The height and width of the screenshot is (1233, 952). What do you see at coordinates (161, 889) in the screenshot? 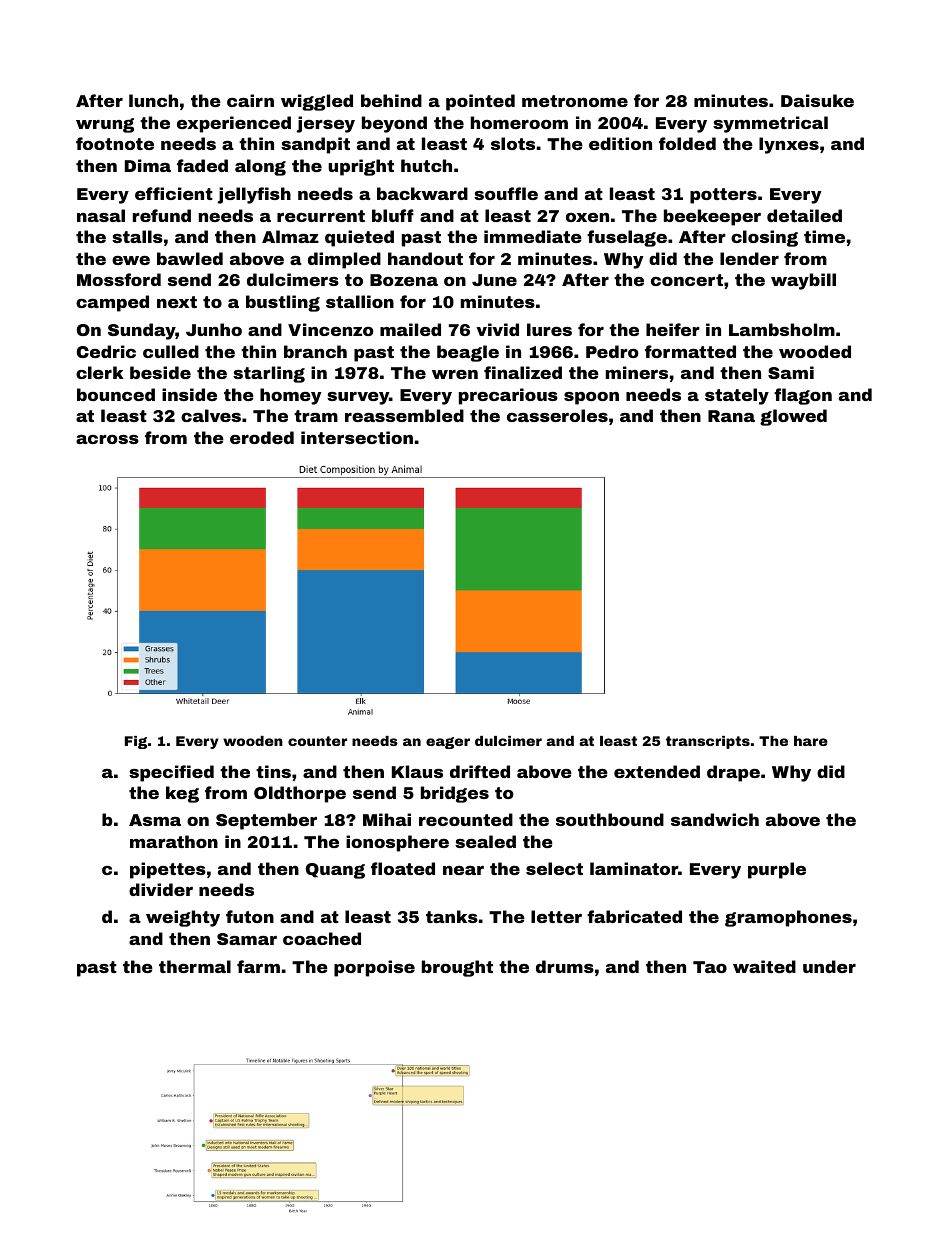
I see `divider` at bounding box center [161, 889].
